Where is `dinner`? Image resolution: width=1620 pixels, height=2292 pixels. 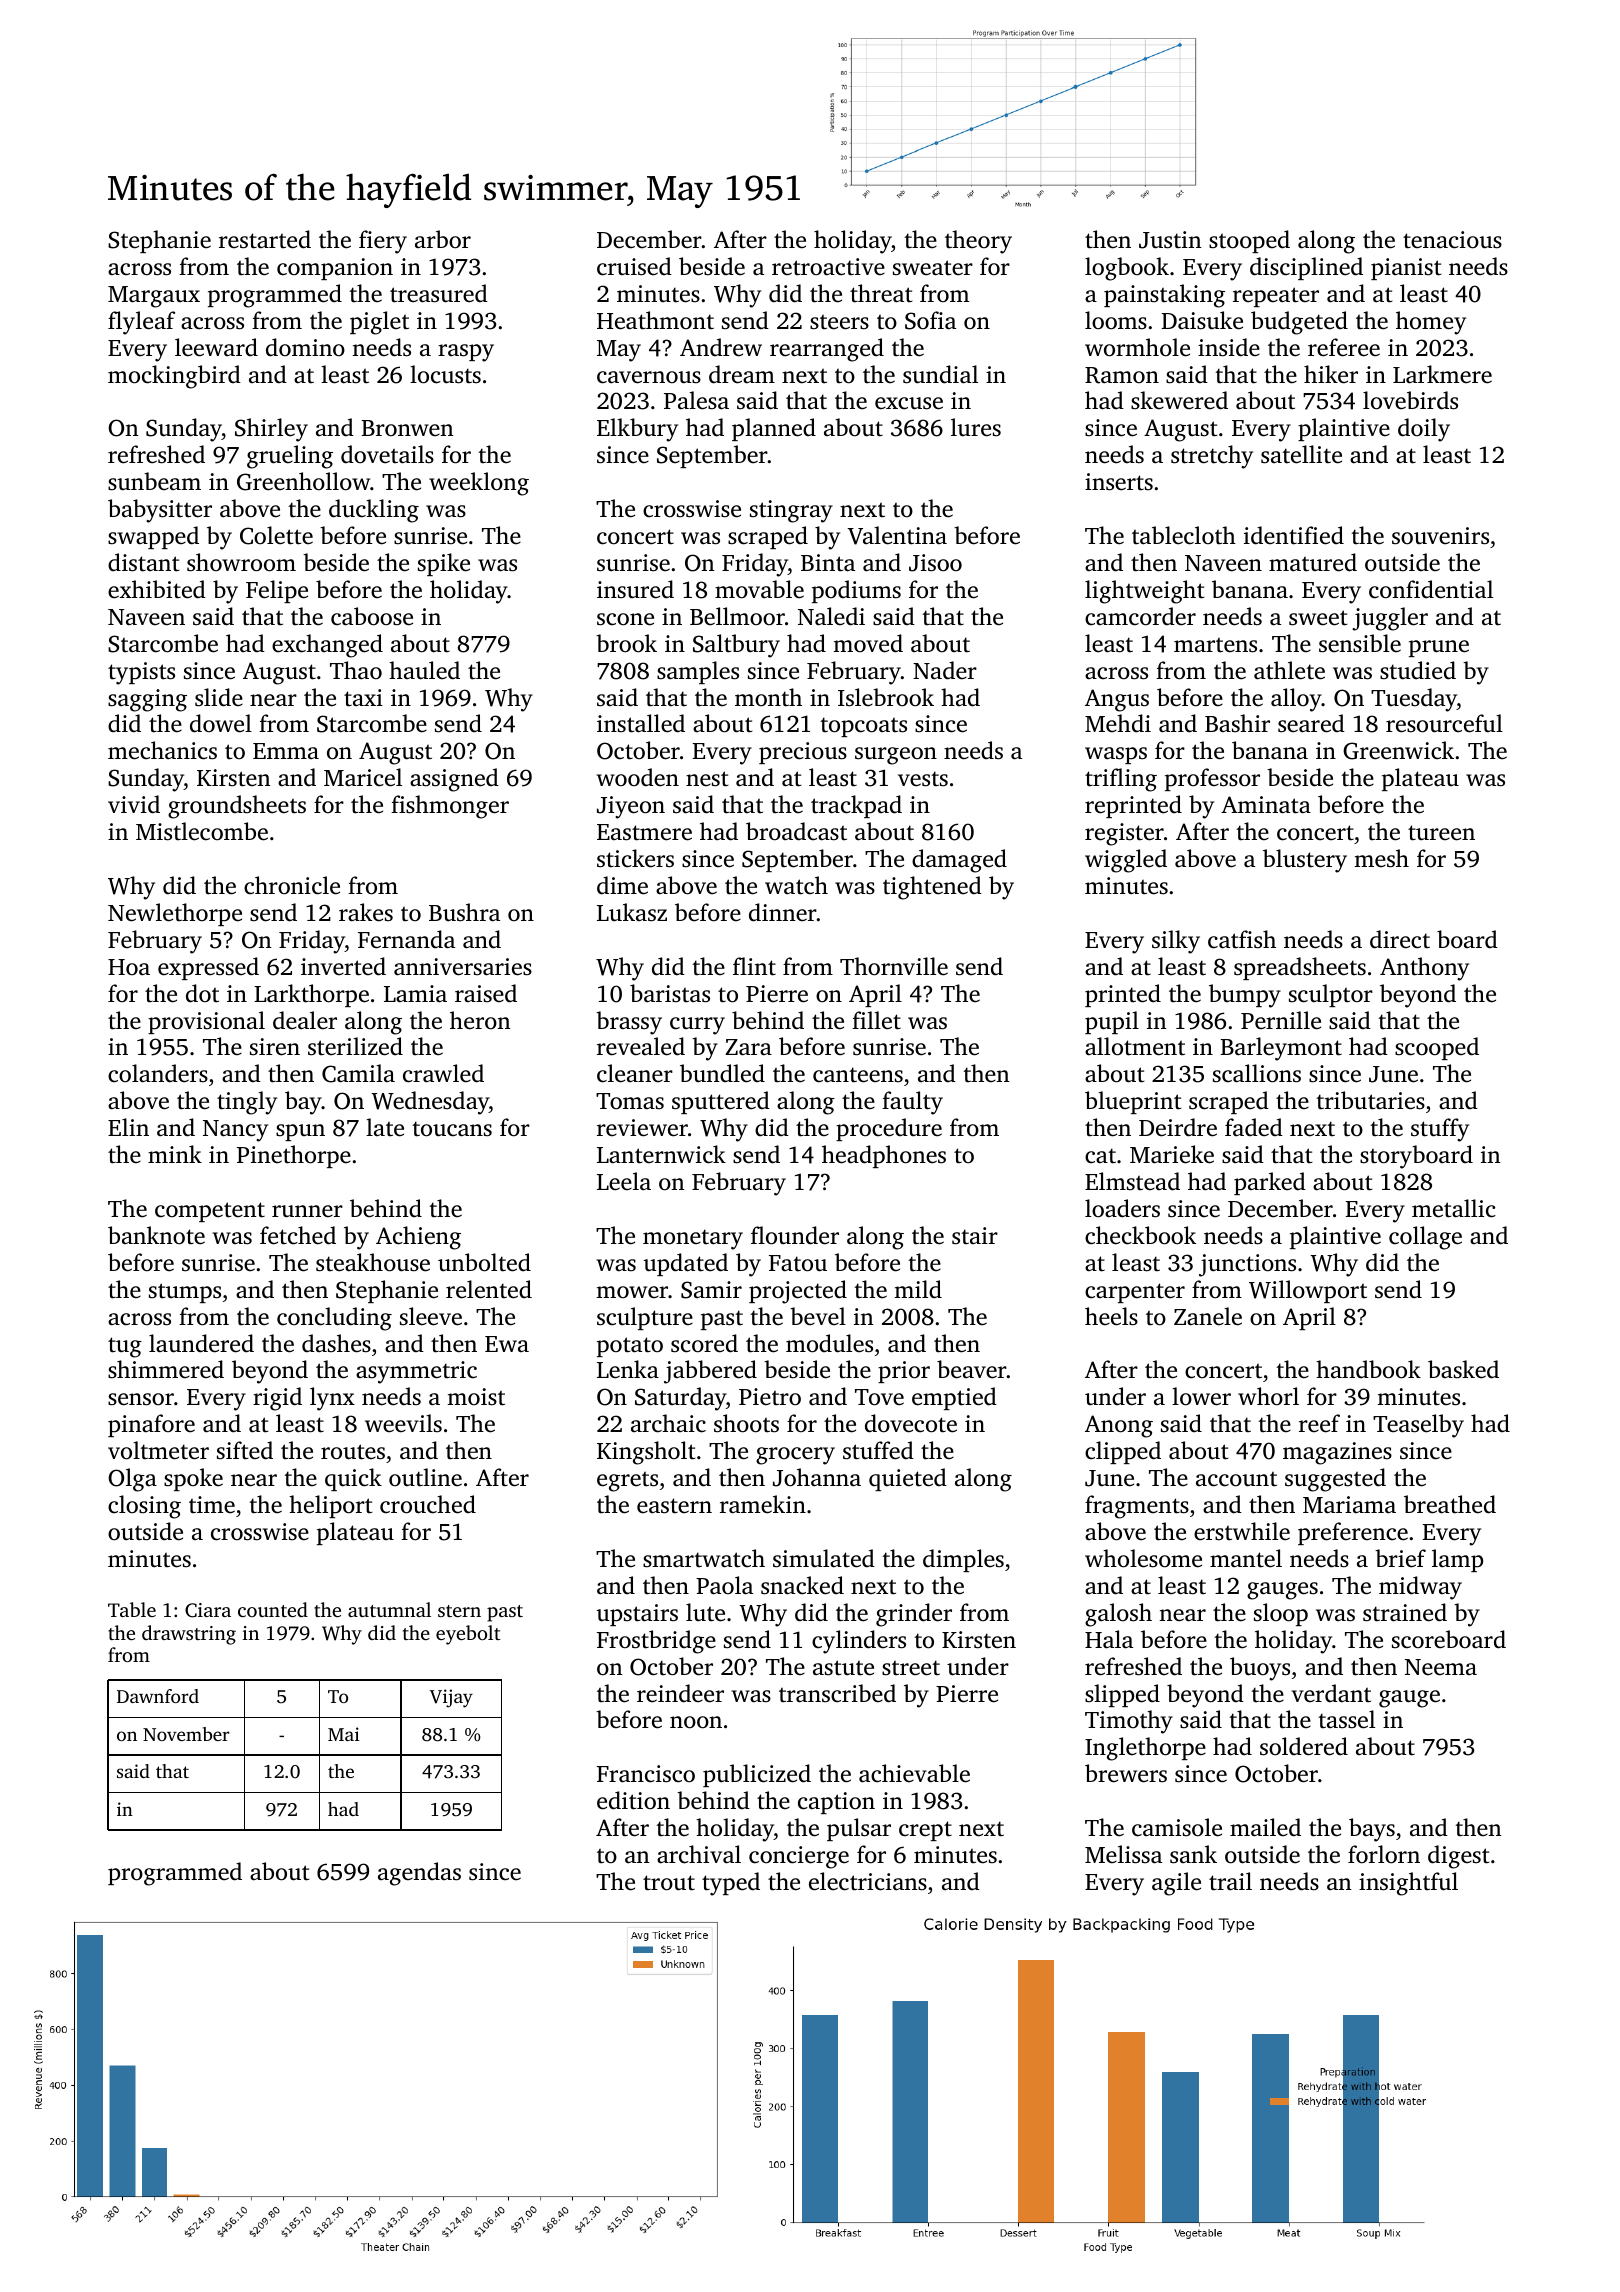
dinner is located at coordinates (783, 912).
